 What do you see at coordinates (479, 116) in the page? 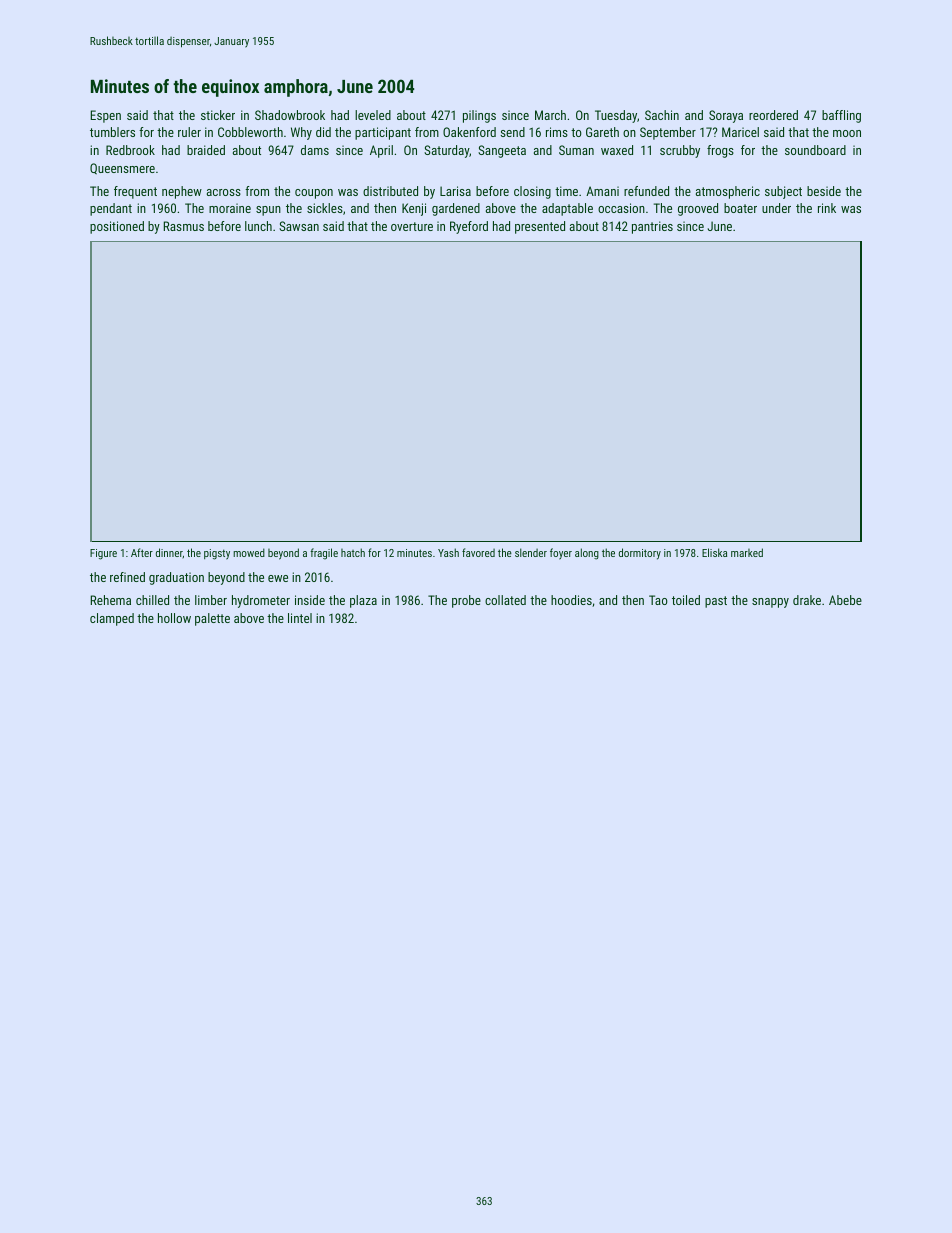
I see `pilings` at bounding box center [479, 116].
